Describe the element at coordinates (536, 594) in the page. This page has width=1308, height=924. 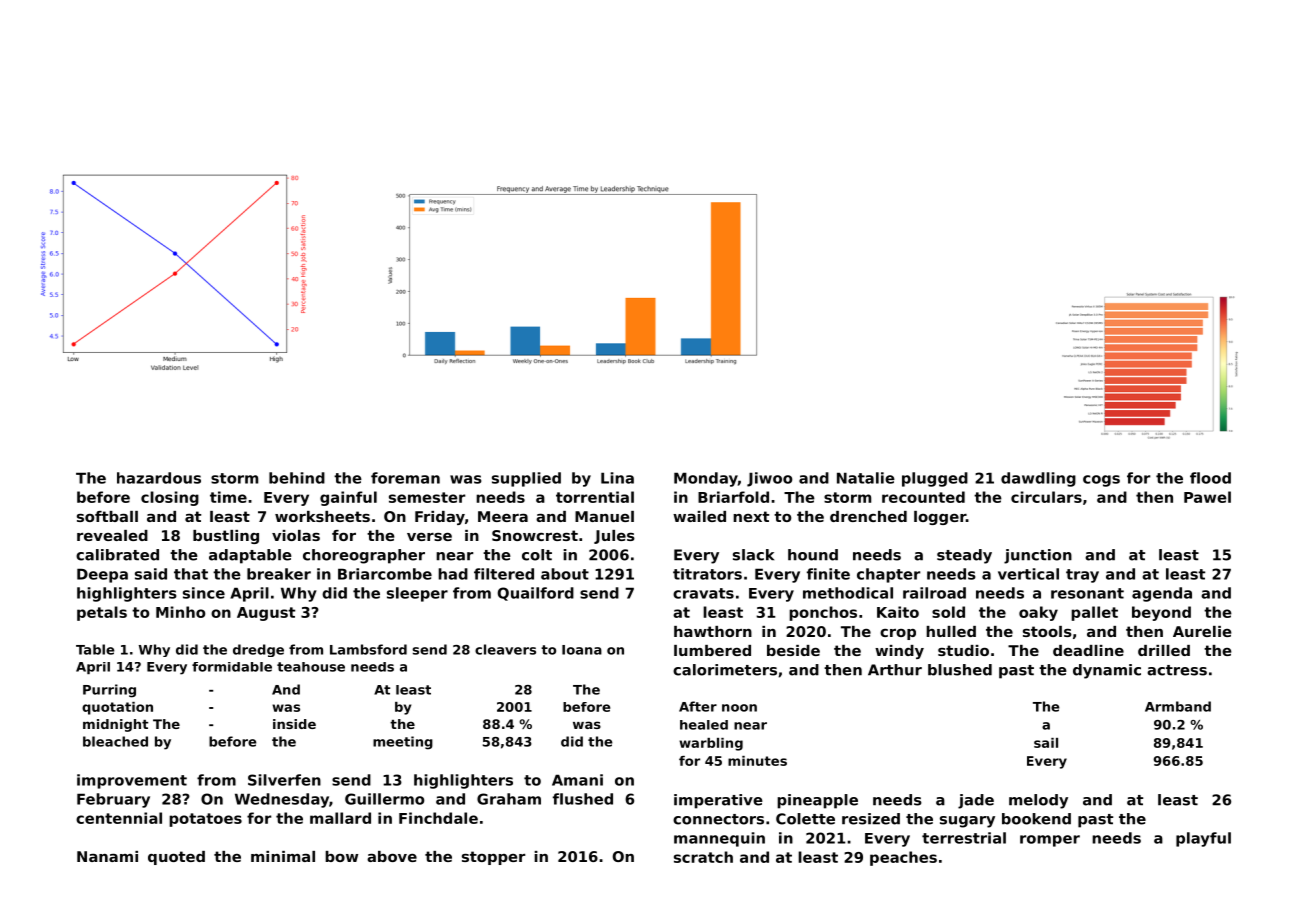
I see `Quailford` at that location.
